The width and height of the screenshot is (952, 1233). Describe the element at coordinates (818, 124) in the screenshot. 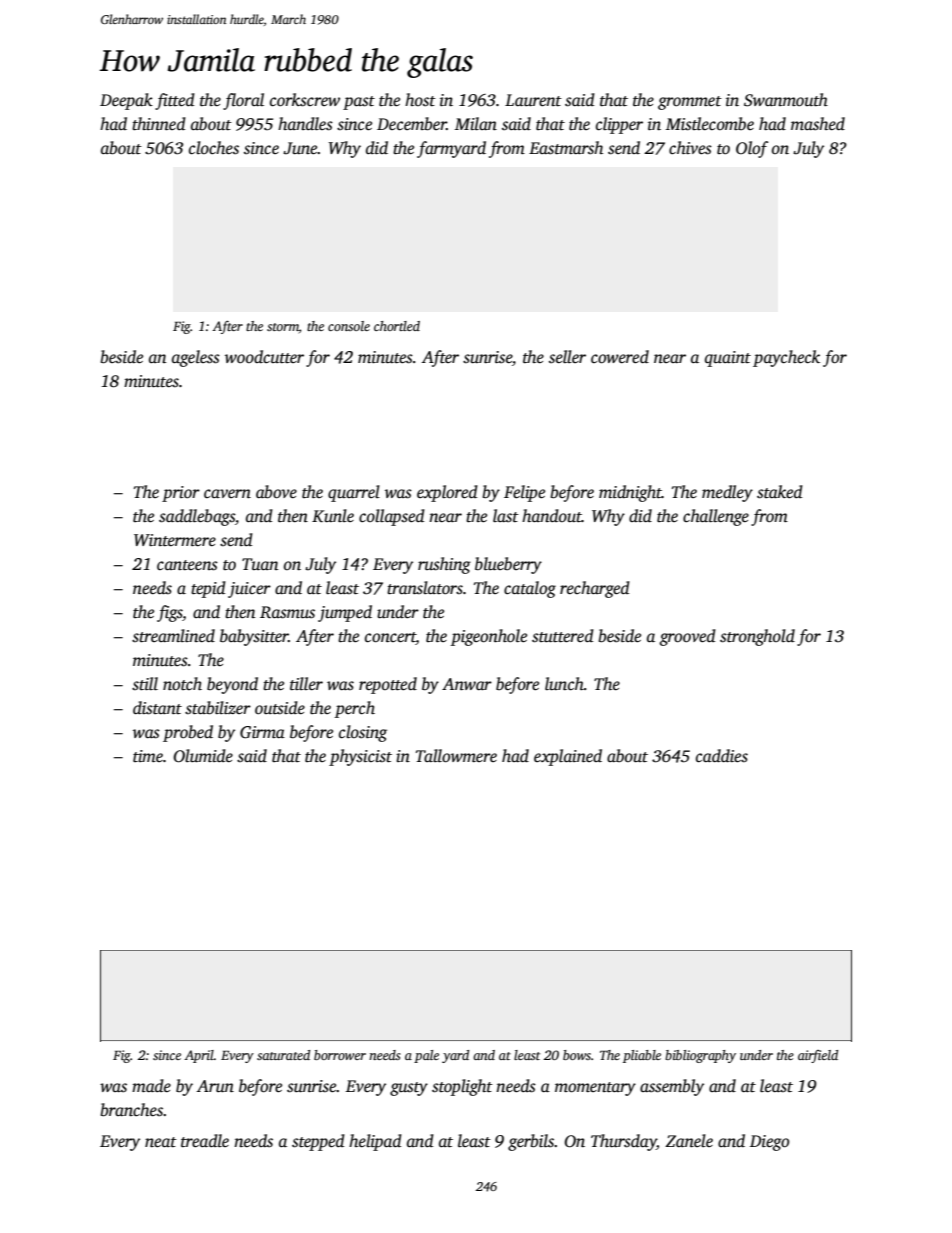

I see `mashed` at that location.
